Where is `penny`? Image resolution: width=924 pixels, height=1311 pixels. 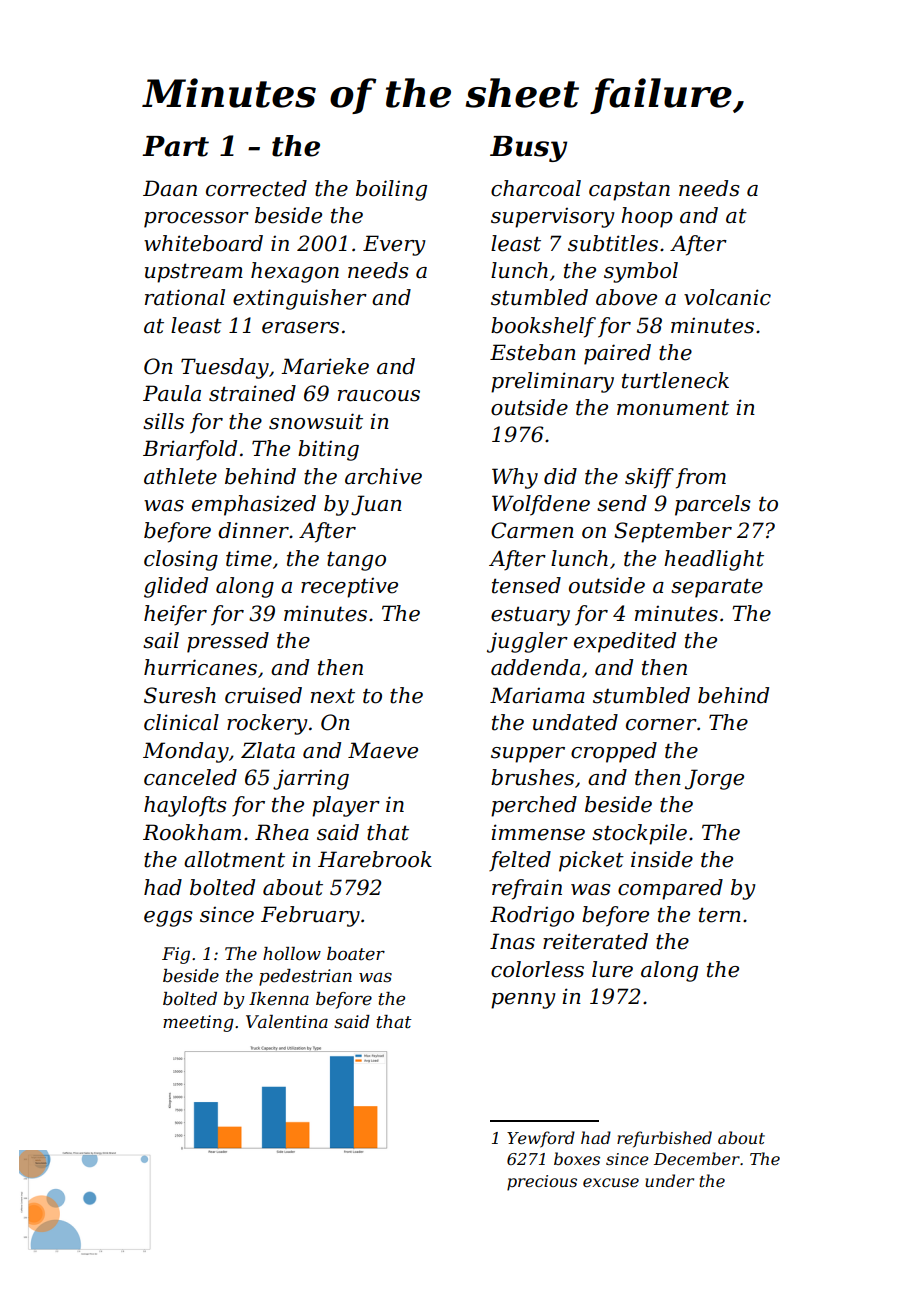 penny is located at coordinates (523, 1001).
